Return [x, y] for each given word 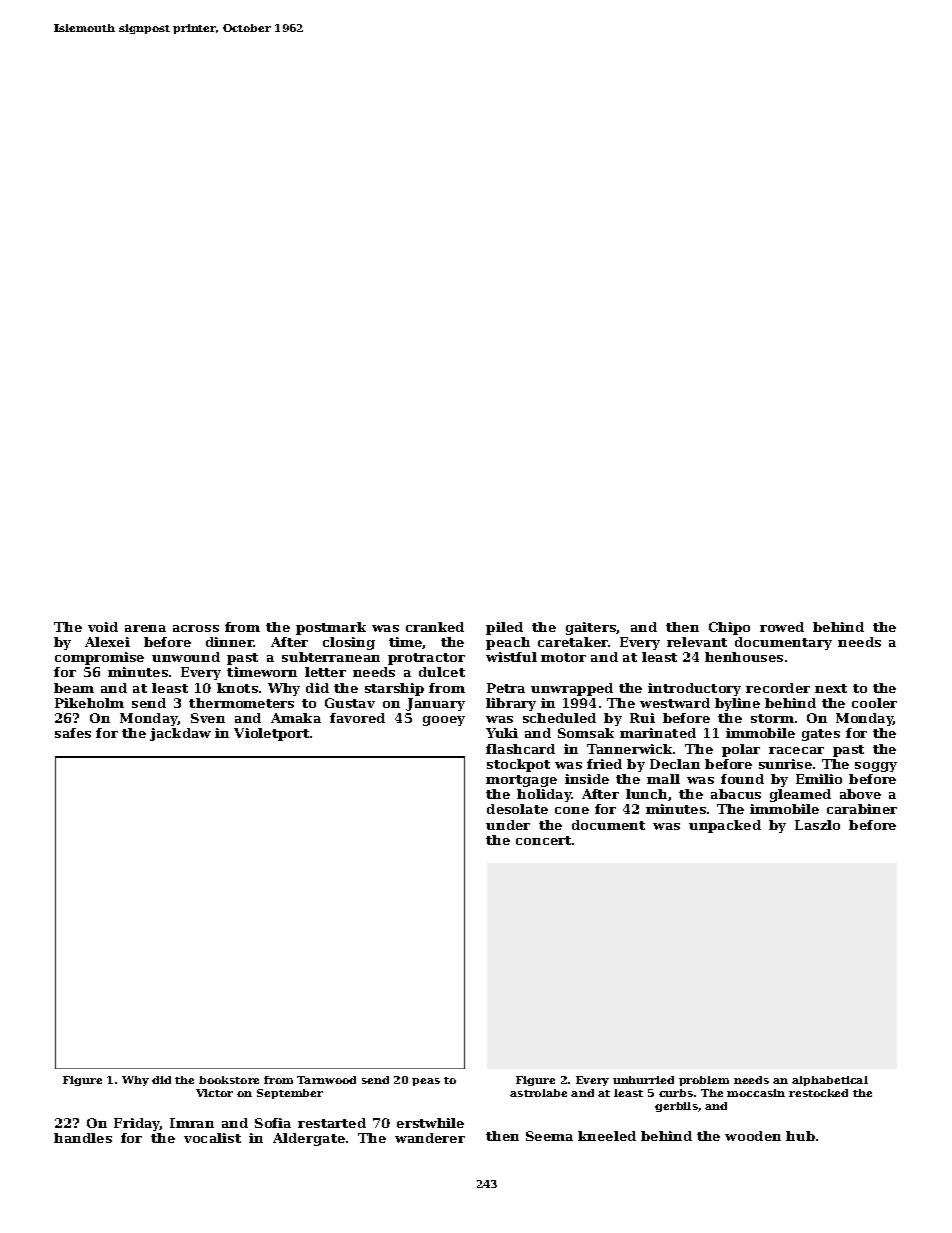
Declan [675, 764]
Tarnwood [326, 1080]
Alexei [107, 642]
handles [83, 1138]
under [508, 825]
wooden [753, 1136]
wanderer [430, 1138]
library [511, 704]
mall [663, 779]
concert [543, 840]
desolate [517, 809]
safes [73, 733]
